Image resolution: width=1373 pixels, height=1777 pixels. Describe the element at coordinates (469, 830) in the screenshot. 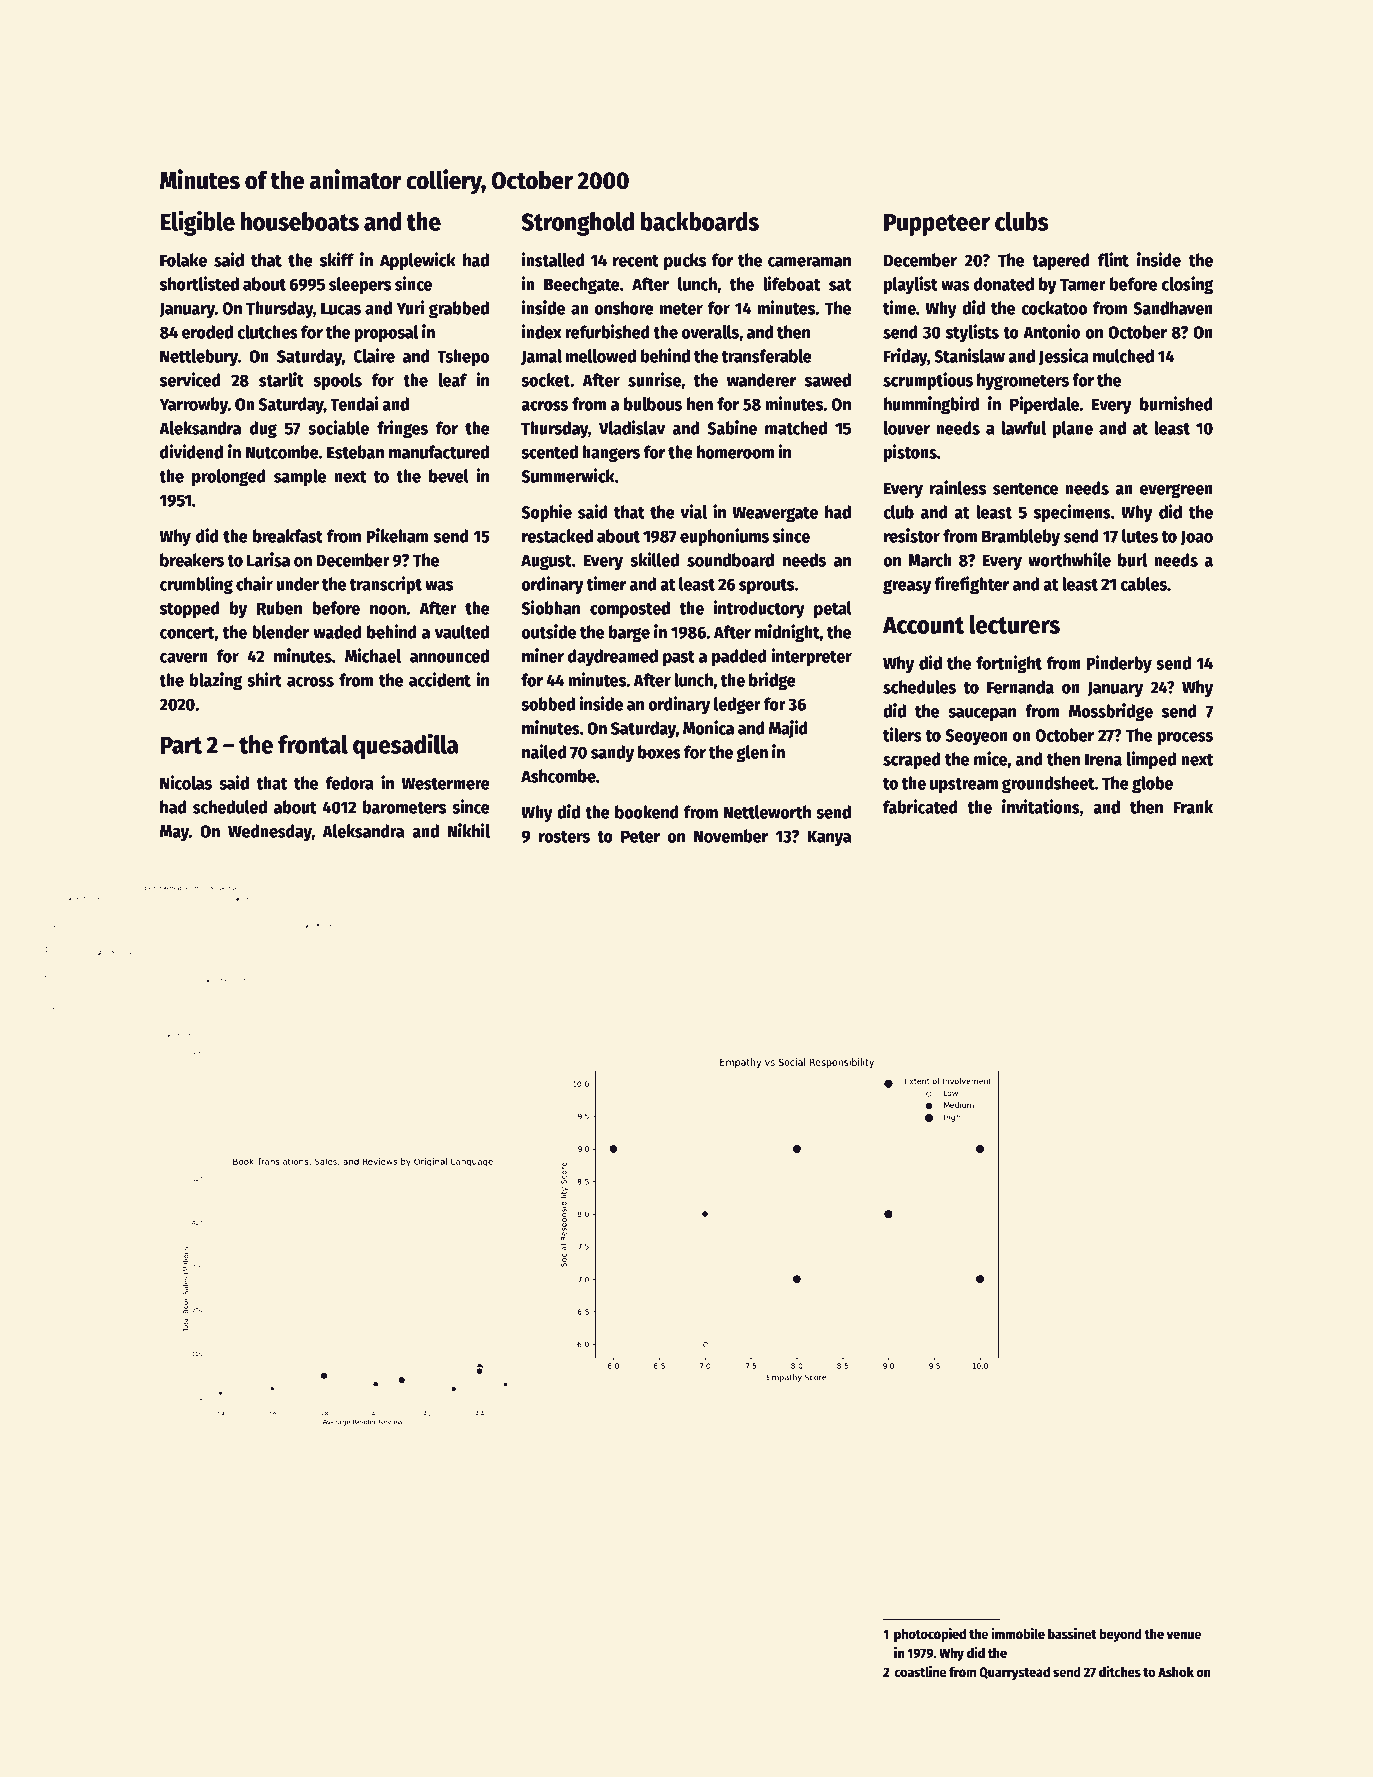

I see `Nikhil` at that location.
